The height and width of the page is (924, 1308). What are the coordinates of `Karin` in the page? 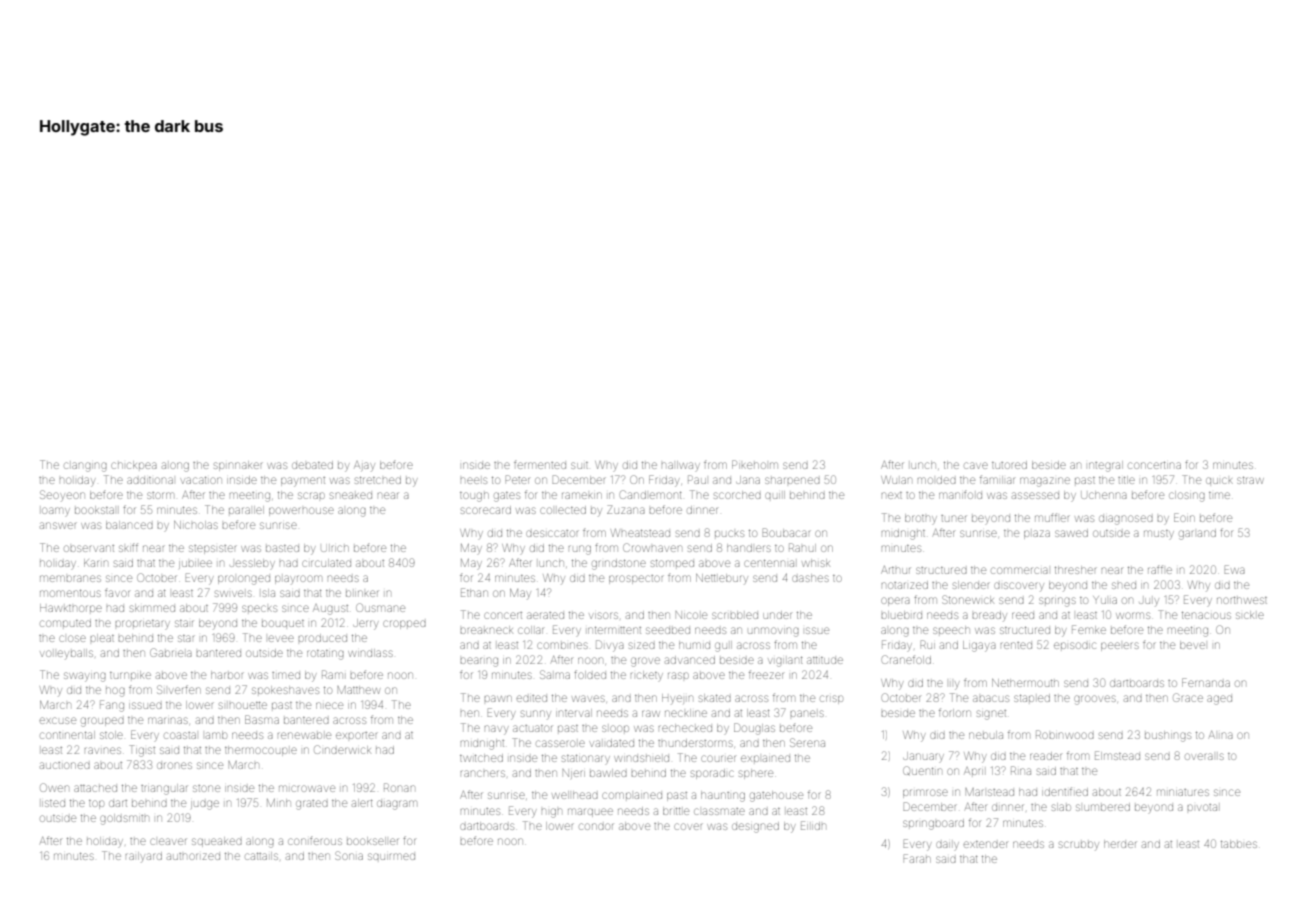 It's located at (96, 563).
